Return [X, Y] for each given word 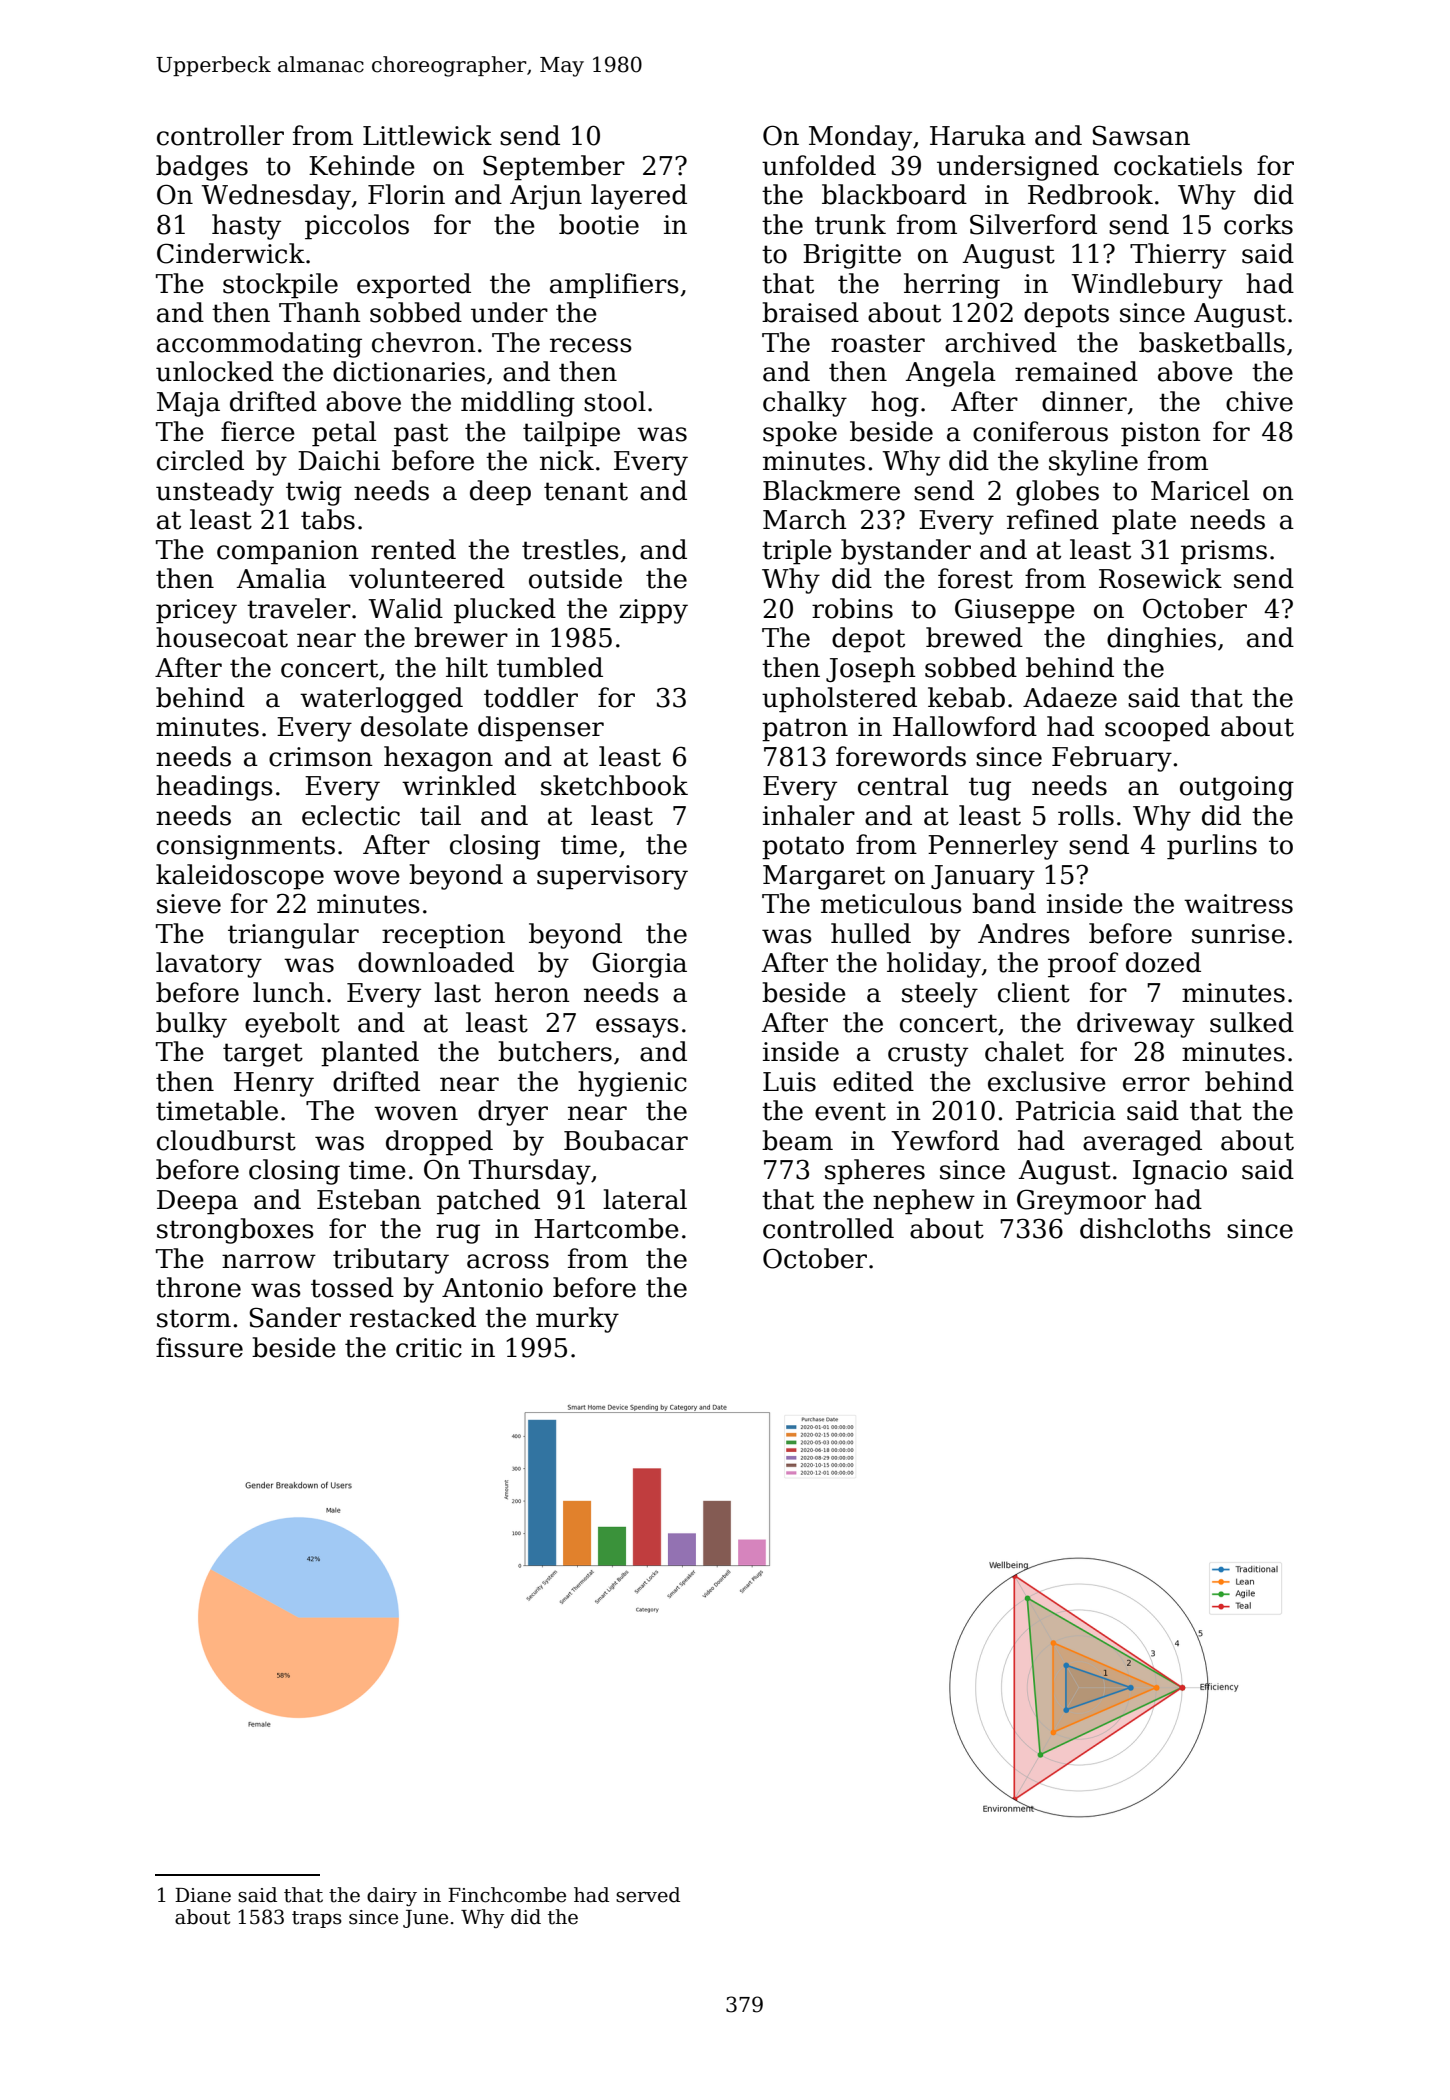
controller [220, 135]
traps [317, 1919]
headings [214, 788]
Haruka [978, 135]
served [648, 1895]
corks [1258, 224]
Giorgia [639, 965]
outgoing [1237, 788]
